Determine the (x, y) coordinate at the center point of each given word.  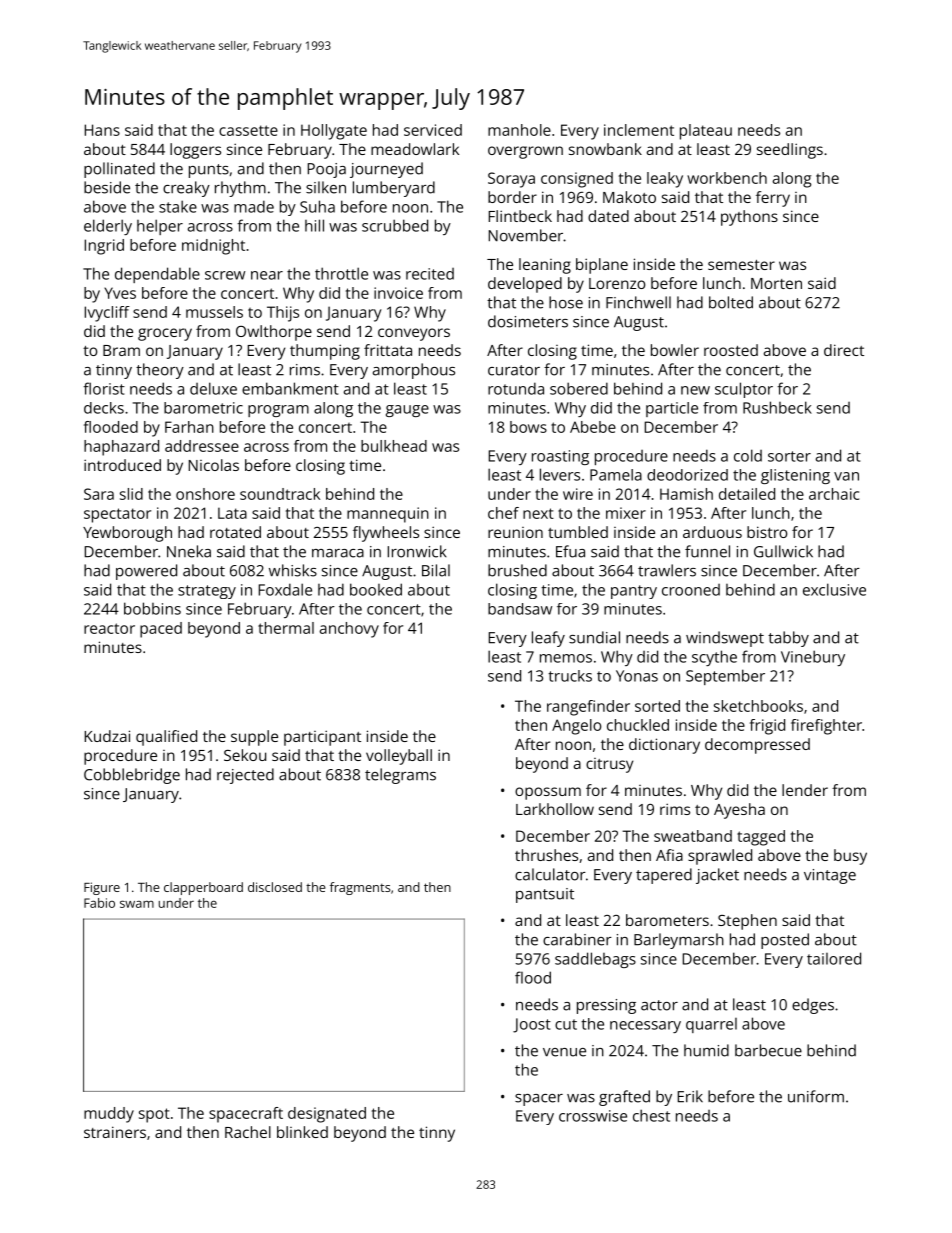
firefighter (826, 727)
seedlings (790, 151)
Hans (102, 130)
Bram (121, 350)
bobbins (152, 608)
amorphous (414, 371)
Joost (532, 1025)
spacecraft (246, 1115)
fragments (360, 888)
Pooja (327, 170)
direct (844, 350)
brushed (517, 570)
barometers (667, 920)
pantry (634, 592)
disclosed (275, 887)
